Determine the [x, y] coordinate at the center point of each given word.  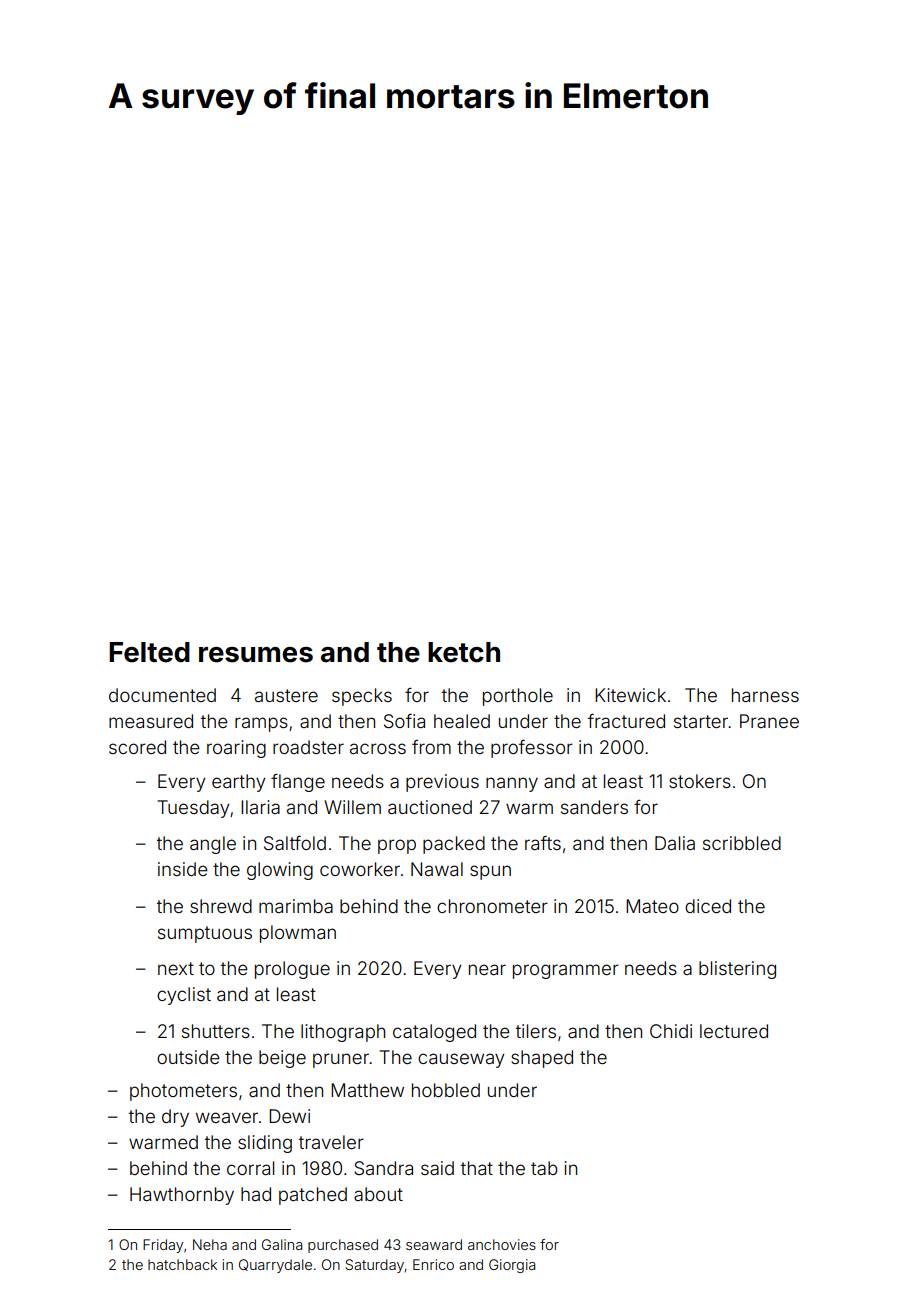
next [176, 968]
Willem [352, 807]
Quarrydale [275, 1266]
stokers [700, 781]
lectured [734, 1031]
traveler [331, 1142]
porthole [518, 697]
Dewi [289, 1116]
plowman [298, 934]
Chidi [671, 1031]
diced [708, 906]
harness [765, 695]
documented [162, 695]
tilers [536, 1031]
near [487, 969]
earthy [238, 783]
